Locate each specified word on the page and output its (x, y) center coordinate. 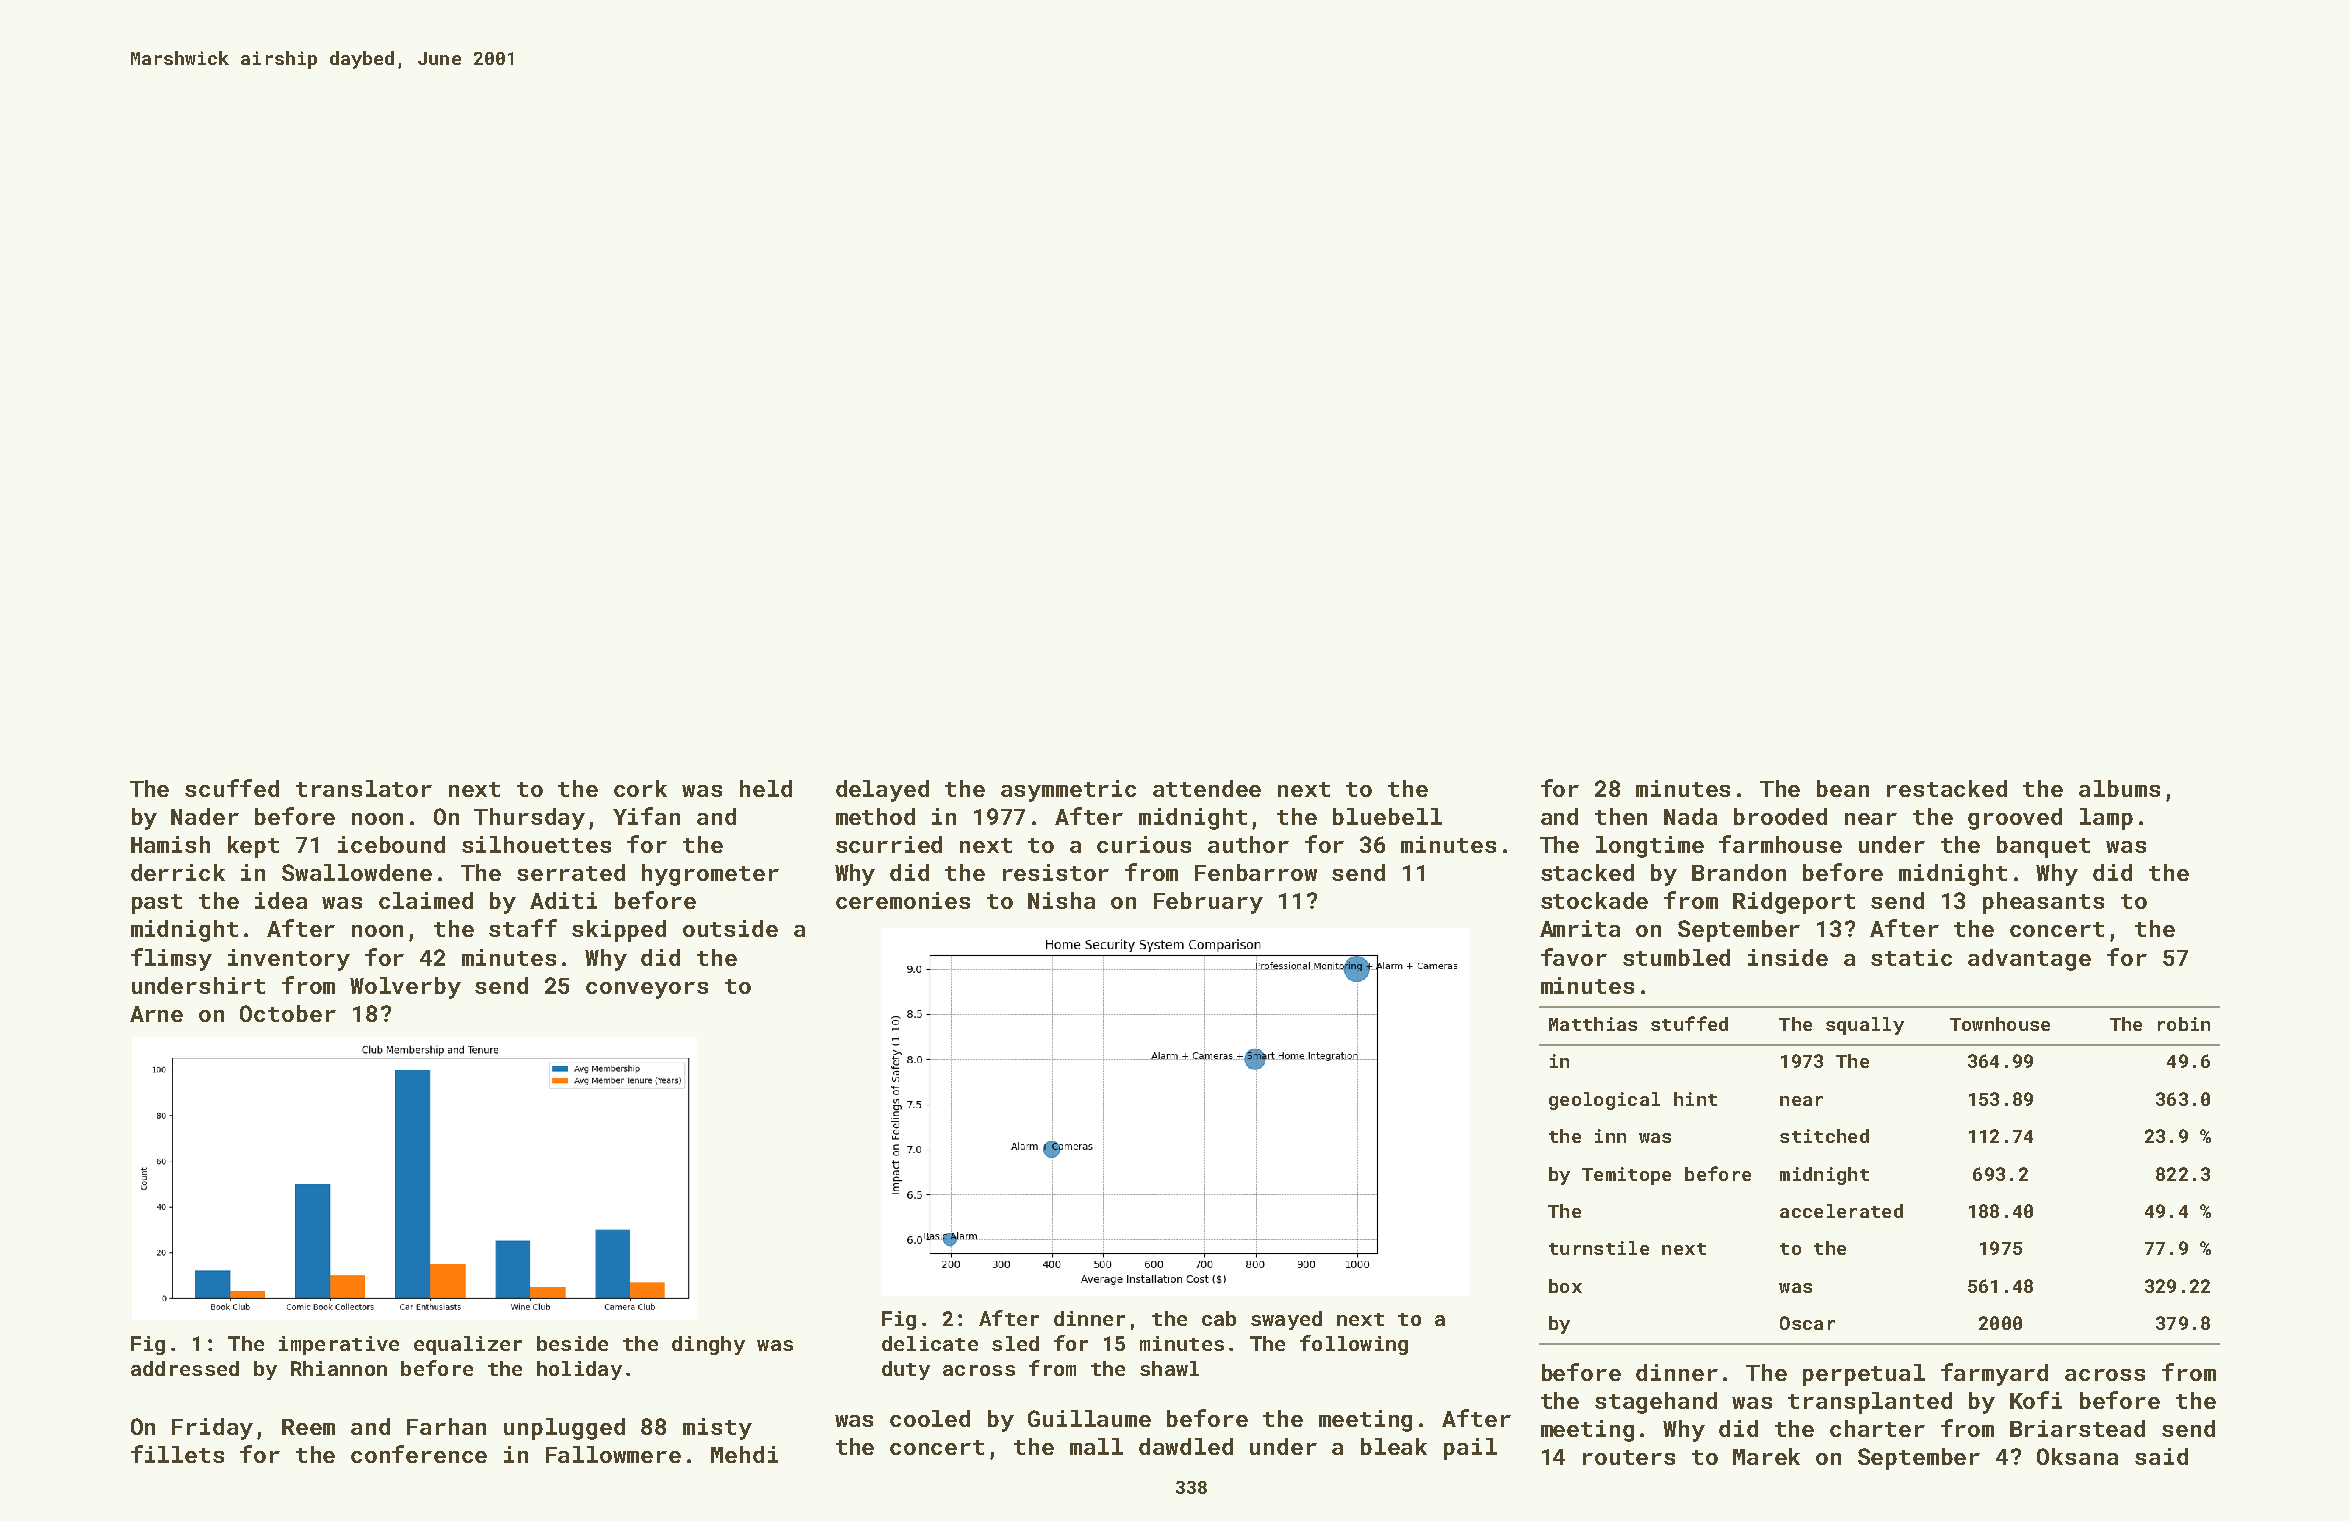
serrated (571, 872)
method (875, 816)
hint (1695, 1099)
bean (1843, 788)
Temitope (1626, 1176)
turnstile (1599, 1248)
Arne (156, 1014)
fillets (177, 1454)
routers (1629, 1457)
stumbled (1676, 957)
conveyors (647, 990)
